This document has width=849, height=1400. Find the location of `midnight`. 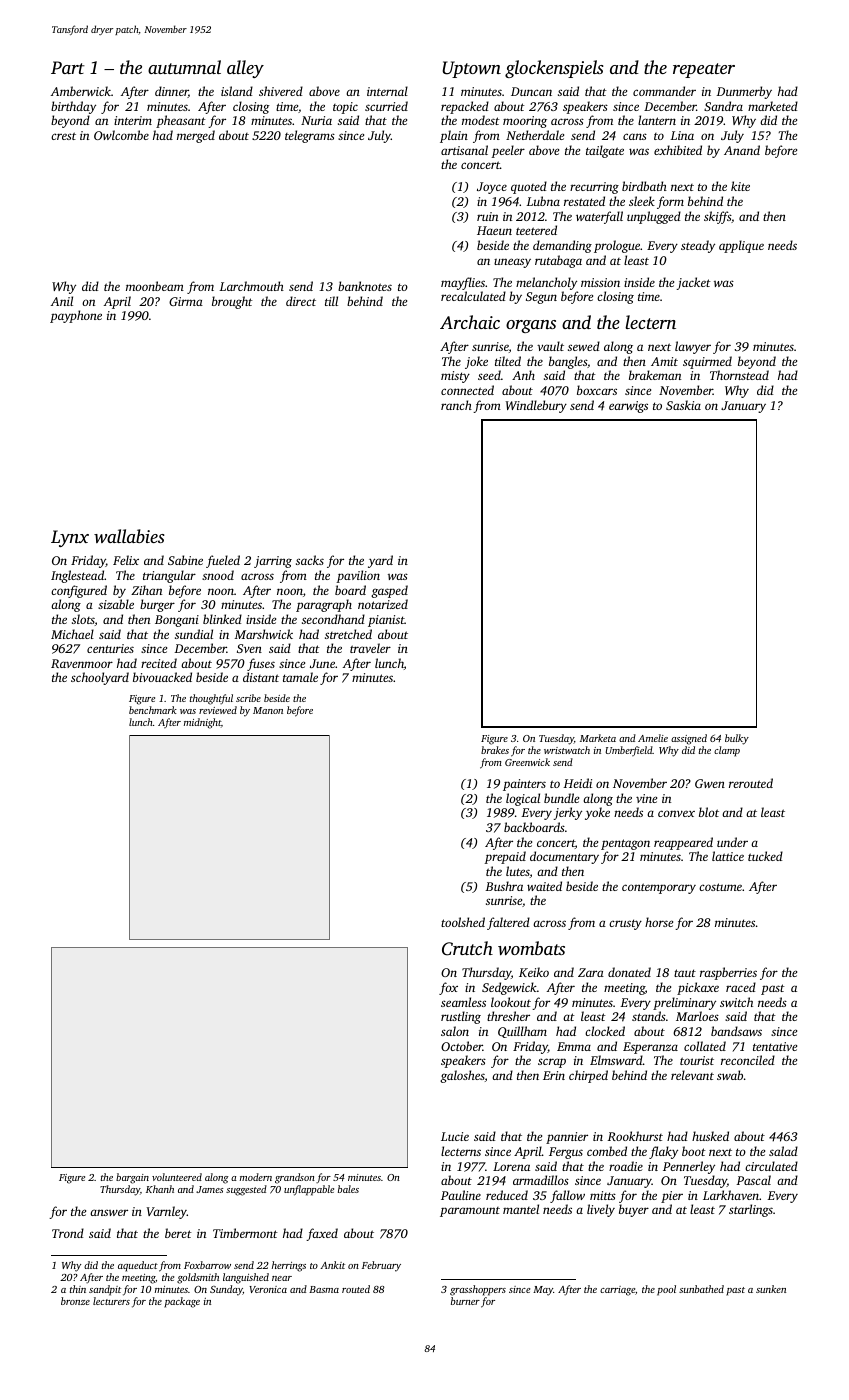

midnight is located at coordinates (202, 723).
